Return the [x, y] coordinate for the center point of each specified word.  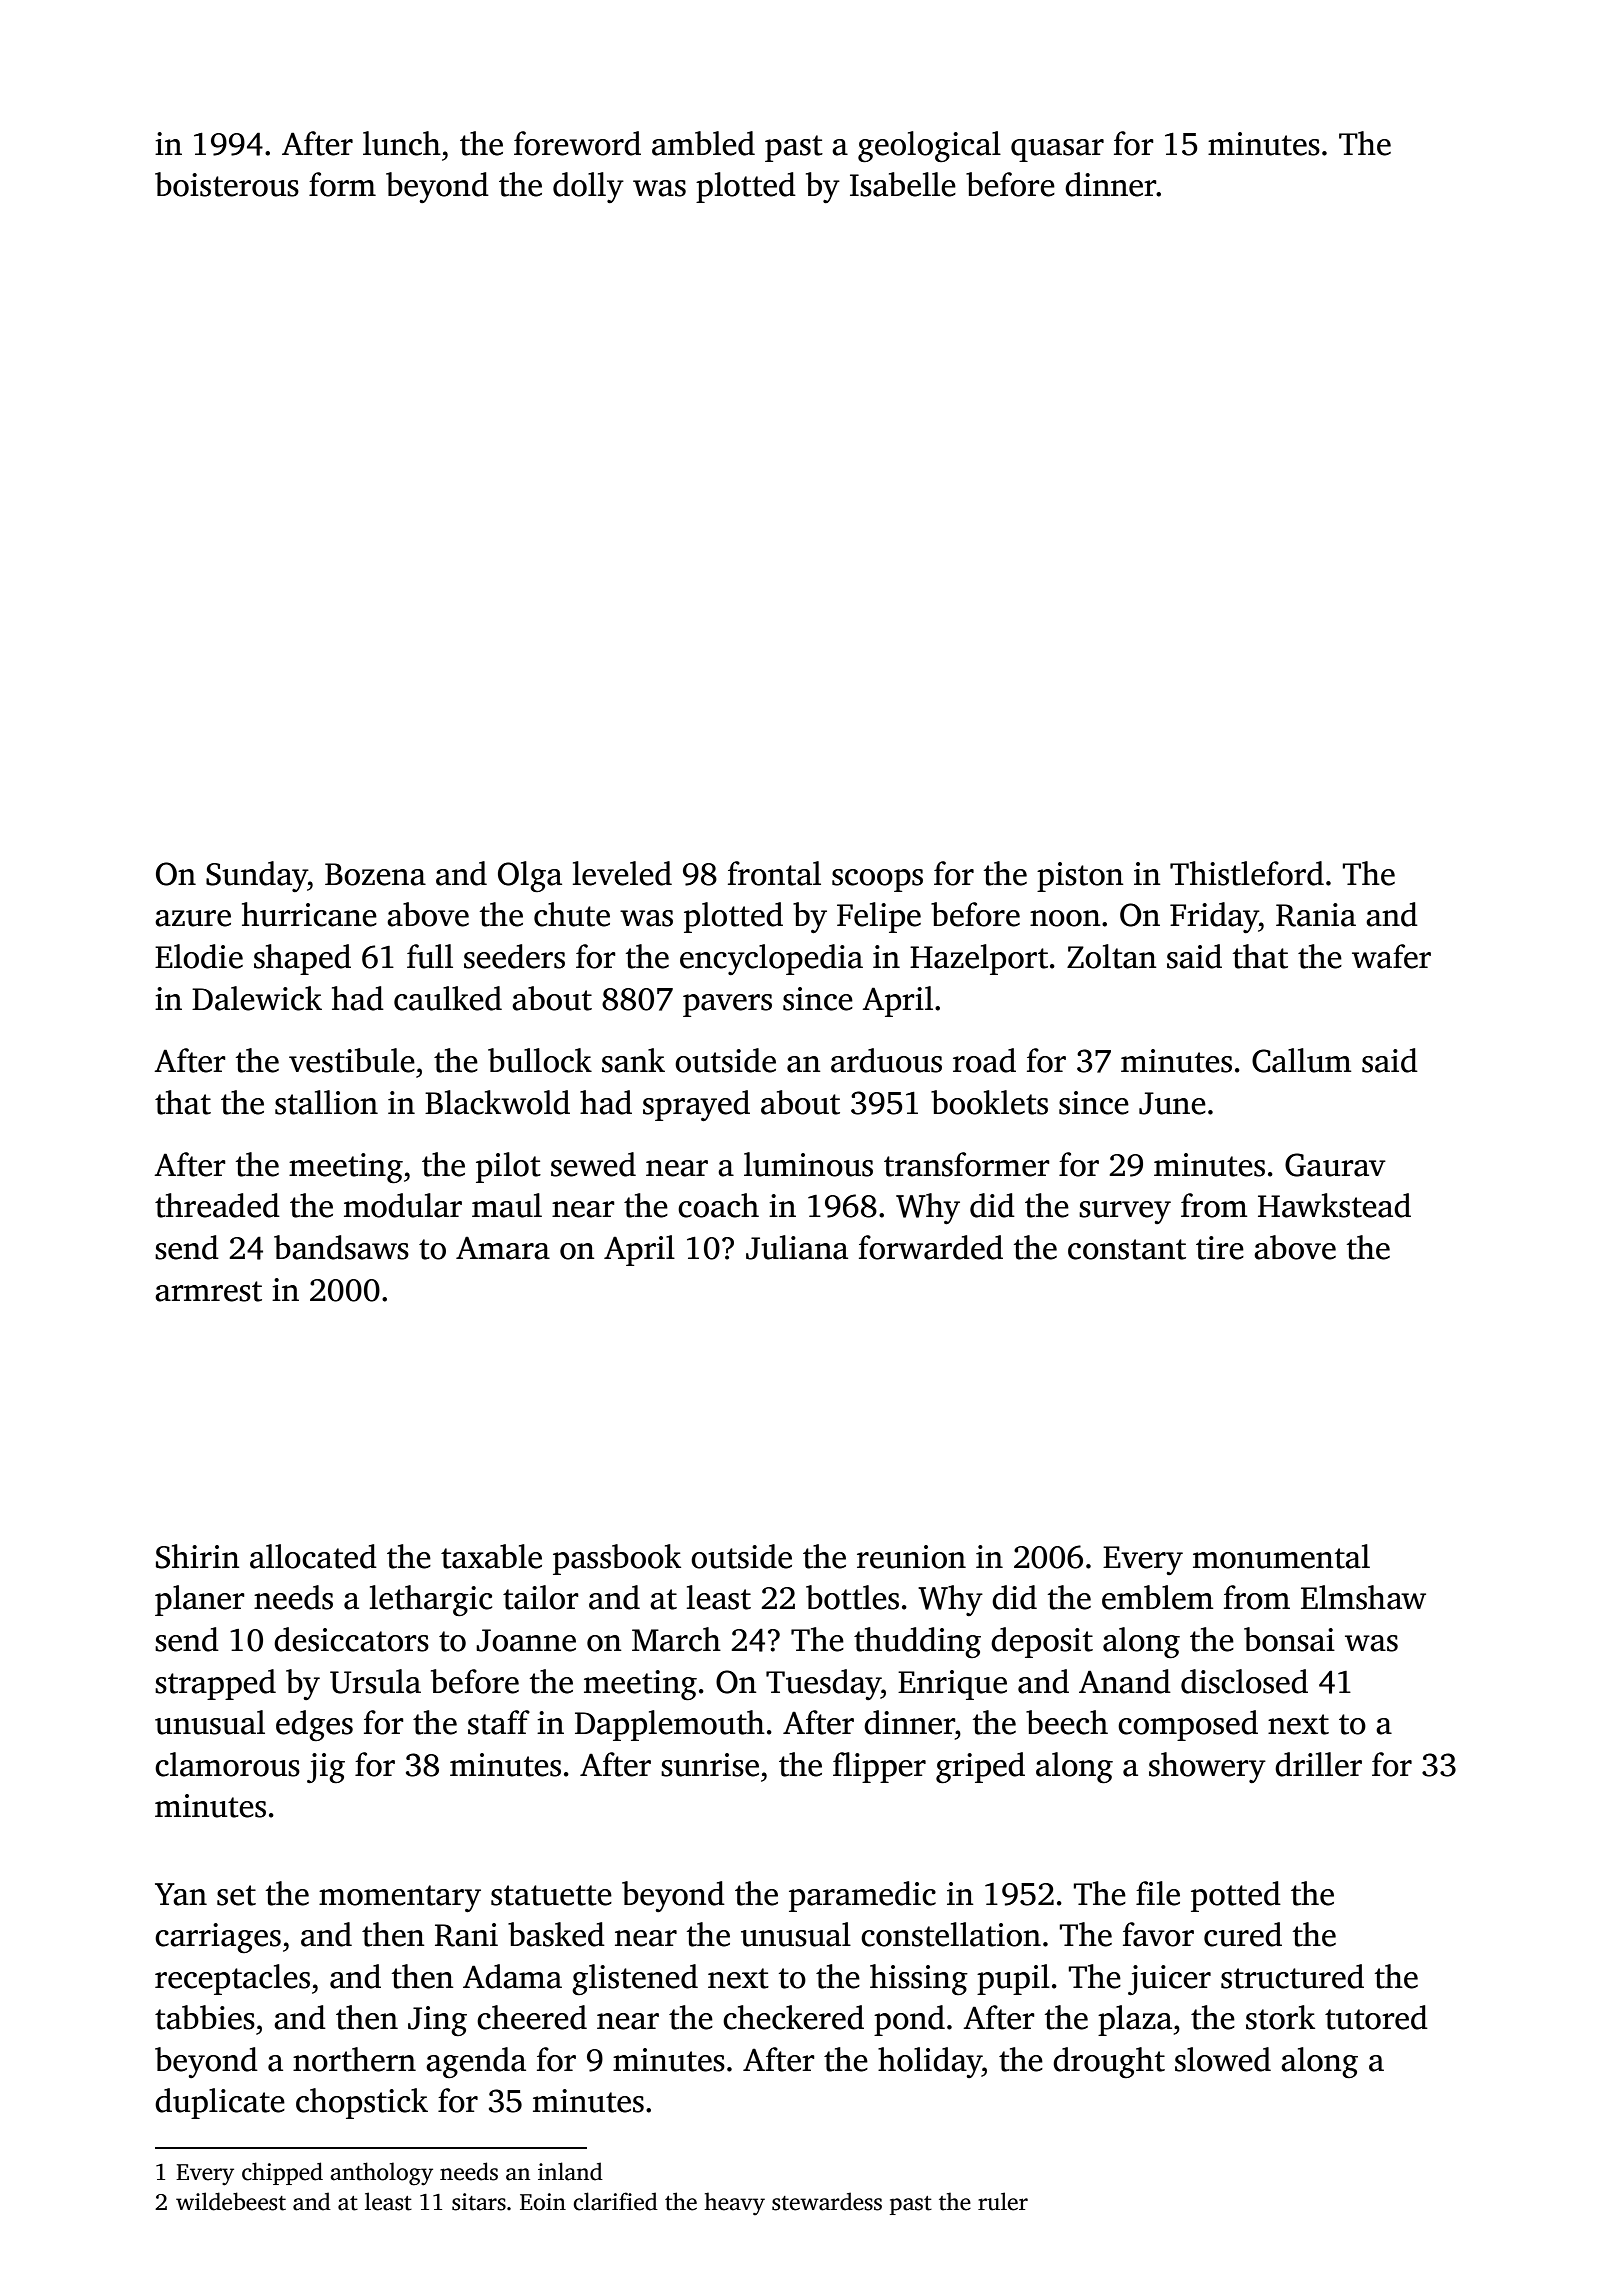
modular [403, 1205]
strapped [215, 1684]
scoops [877, 880]
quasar [1057, 150]
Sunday [257, 876]
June [1172, 1103]
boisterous [227, 184]
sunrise [710, 1765]
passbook [617, 1559]
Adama [512, 1976]
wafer [1391, 956]
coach [718, 1205]
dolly [588, 187]
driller [1318, 1764]
